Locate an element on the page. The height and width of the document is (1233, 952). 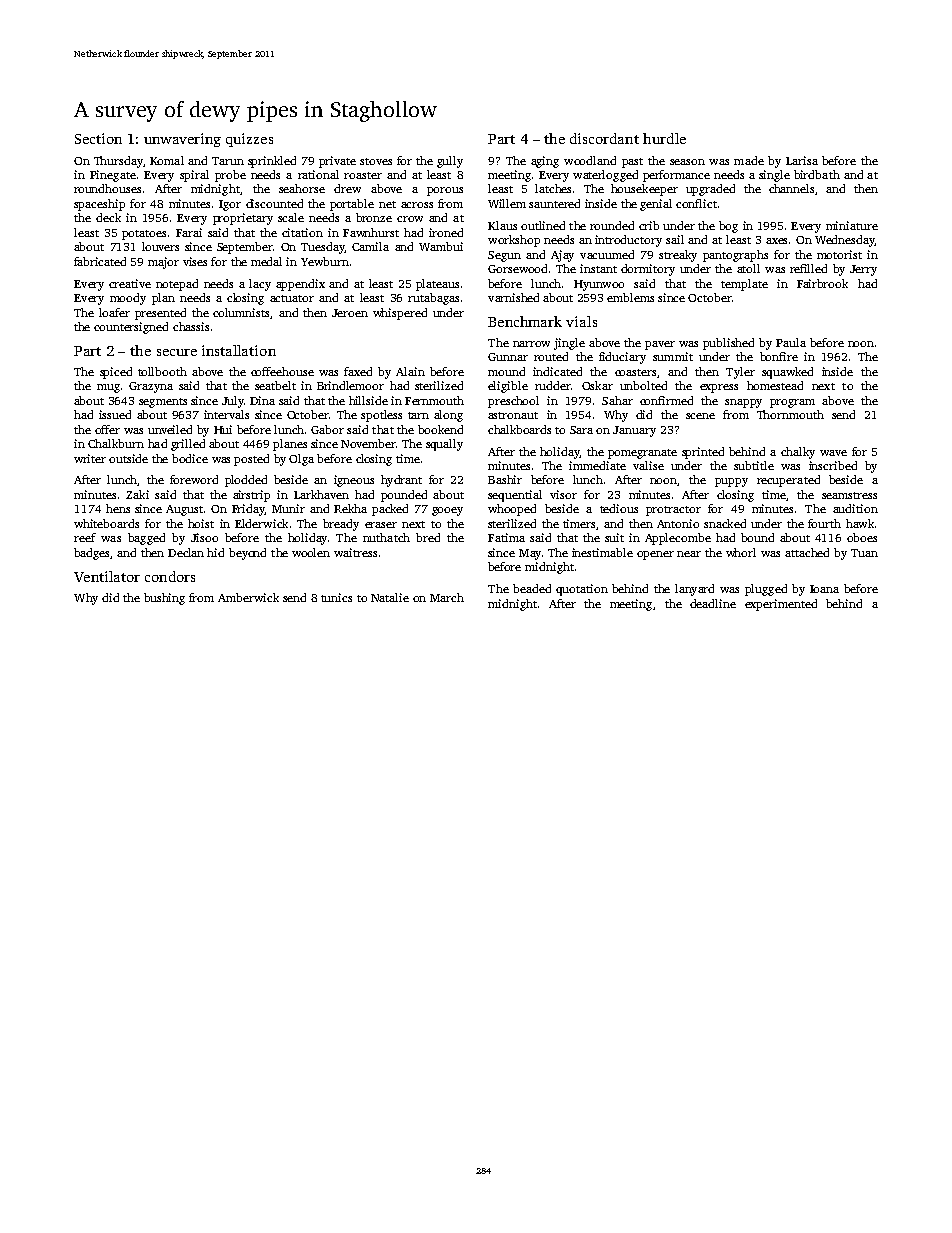
hurdle is located at coordinates (664, 138).
